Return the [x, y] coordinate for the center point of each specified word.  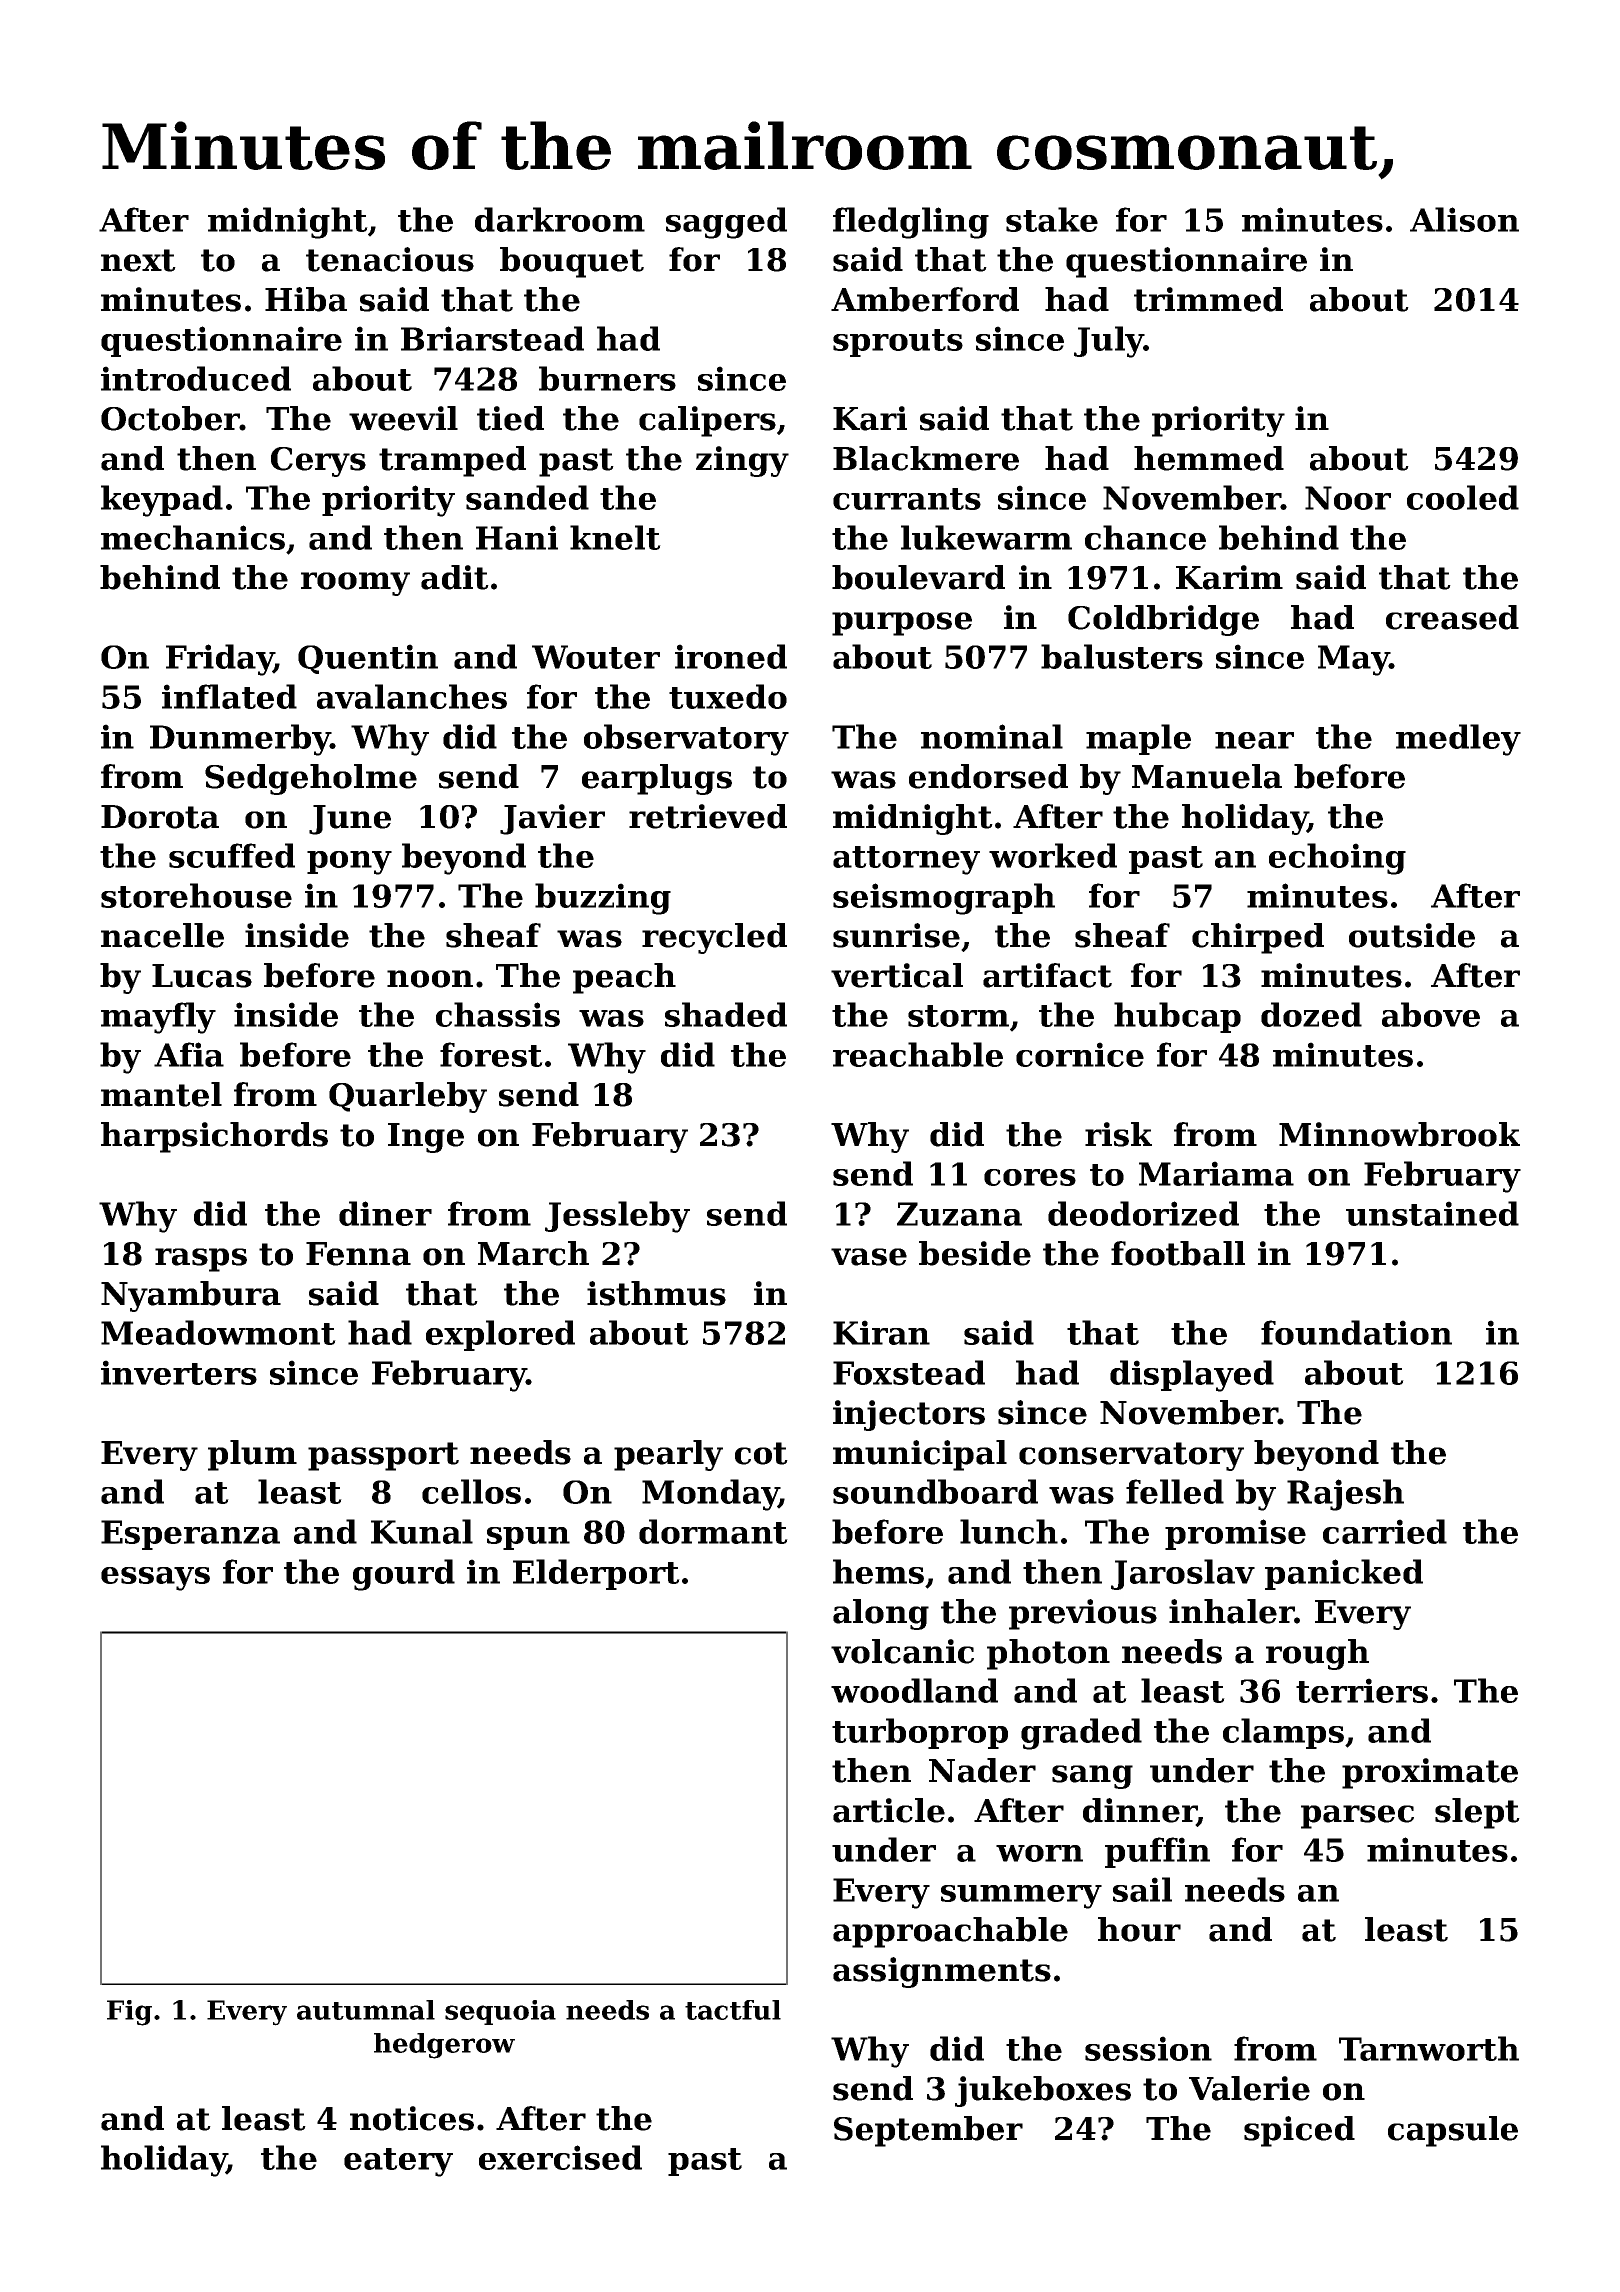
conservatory [1131, 1456]
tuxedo [728, 696]
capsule [1453, 2131]
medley [1458, 740]
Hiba [306, 299]
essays [155, 1579]
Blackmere [926, 458]
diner [385, 1213]
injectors [909, 1415]
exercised [560, 2157]
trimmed [1208, 299]
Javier [552, 819]
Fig [129, 2013]
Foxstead [909, 1372]
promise [1235, 1534]
